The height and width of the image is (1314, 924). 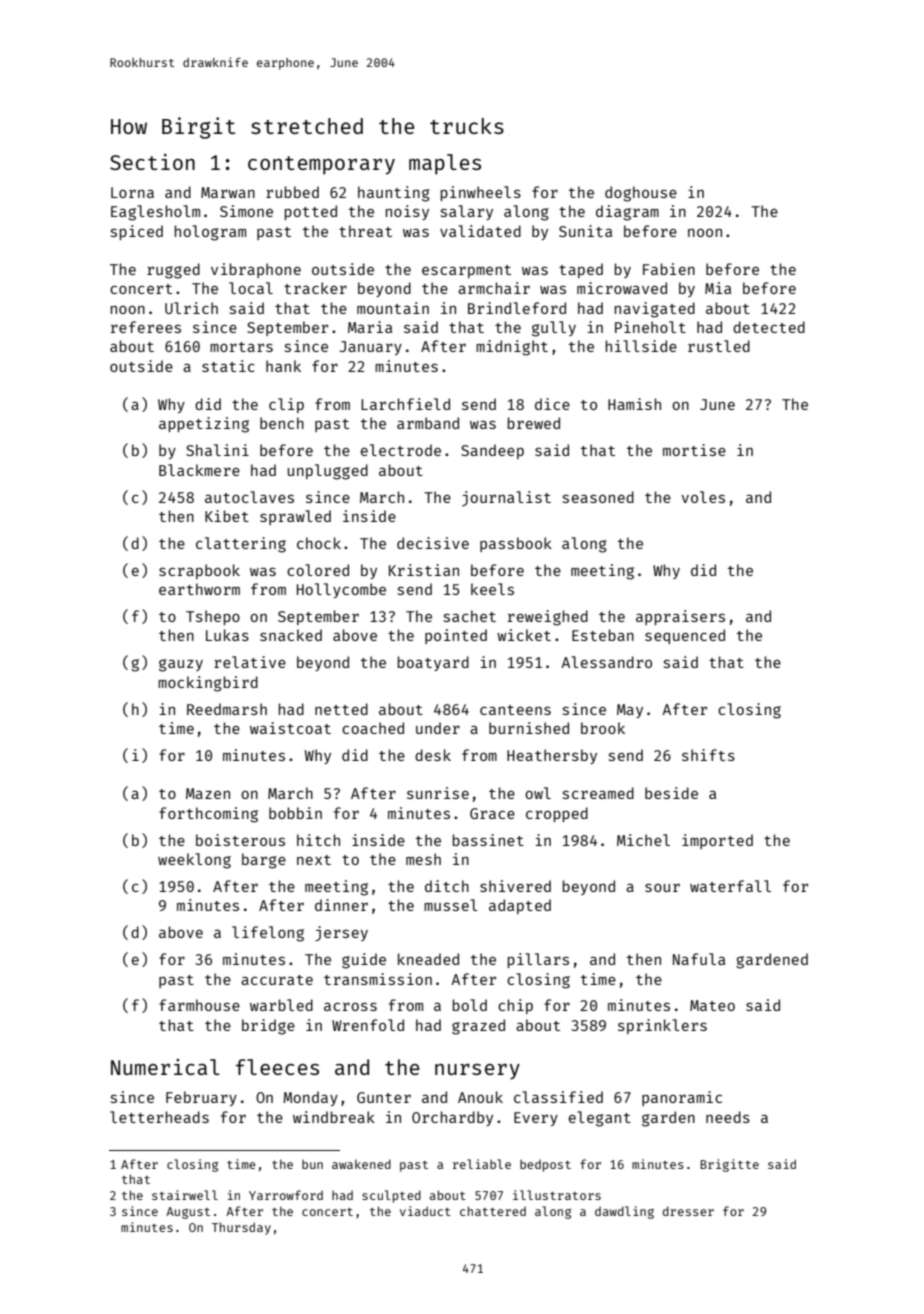 What do you see at coordinates (493, 1211) in the image?
I see `chattered` at bounding box center [493, 1211].
